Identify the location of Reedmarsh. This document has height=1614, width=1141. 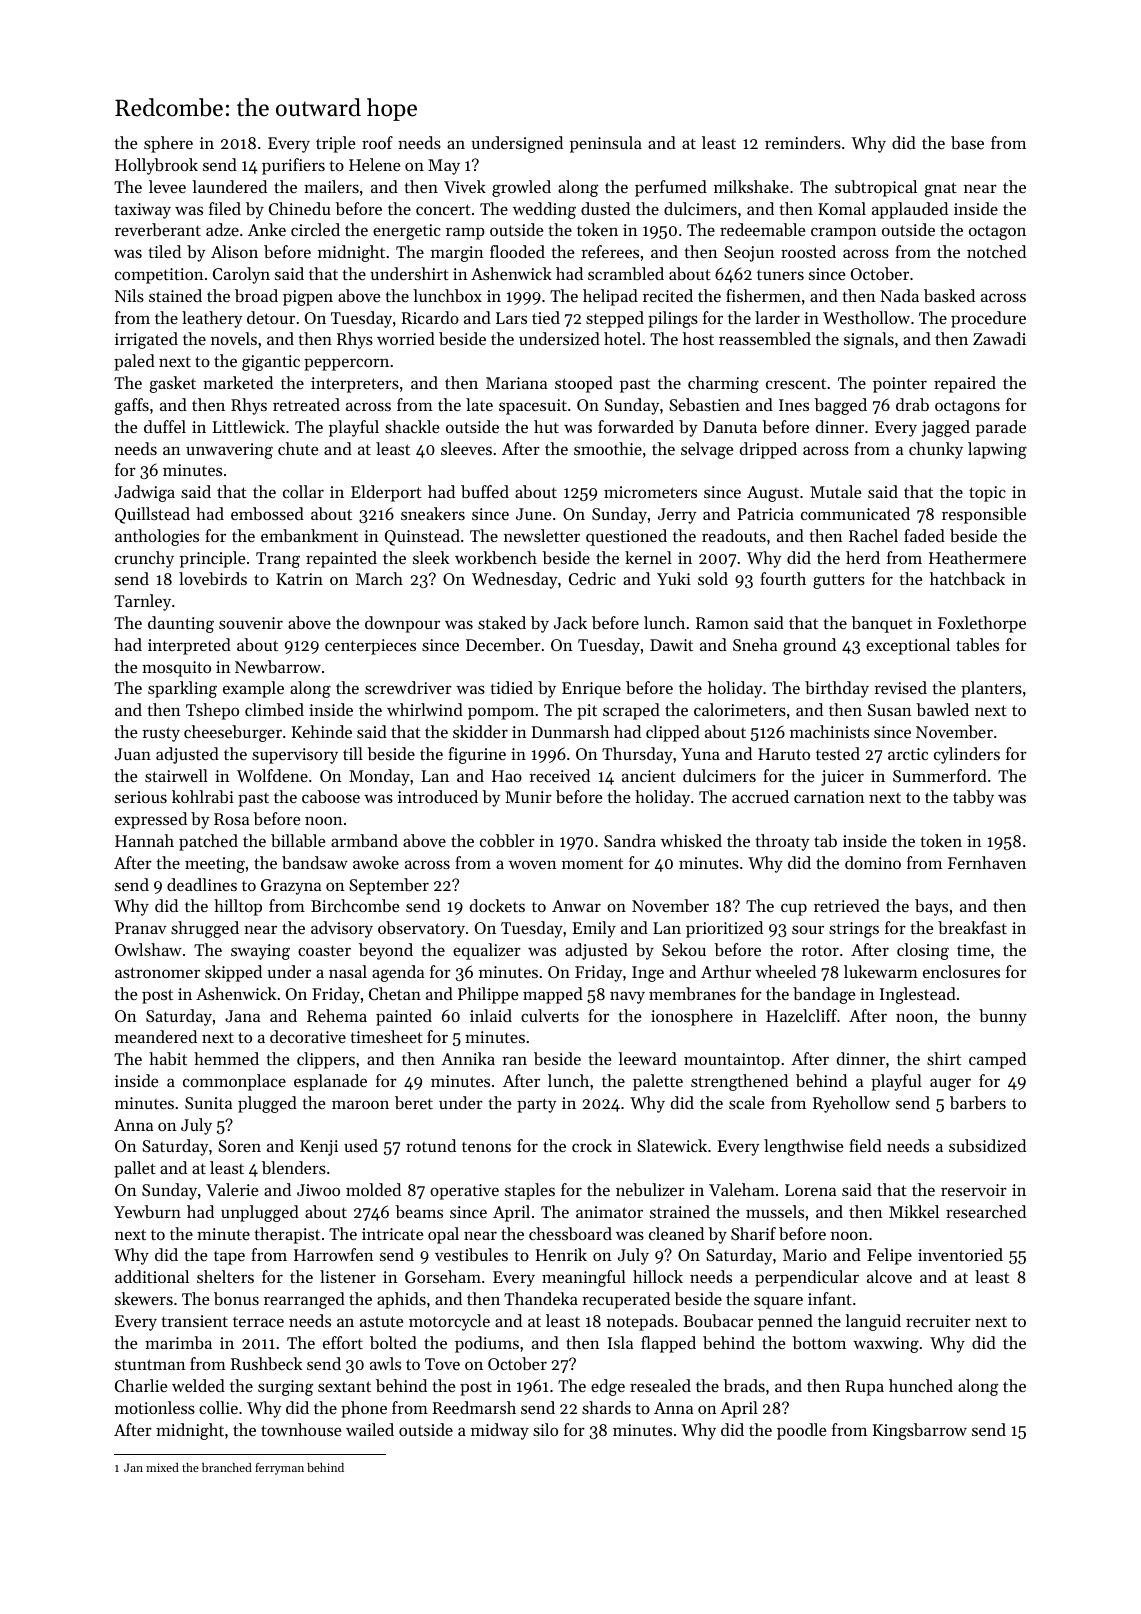
(474, 1407).
